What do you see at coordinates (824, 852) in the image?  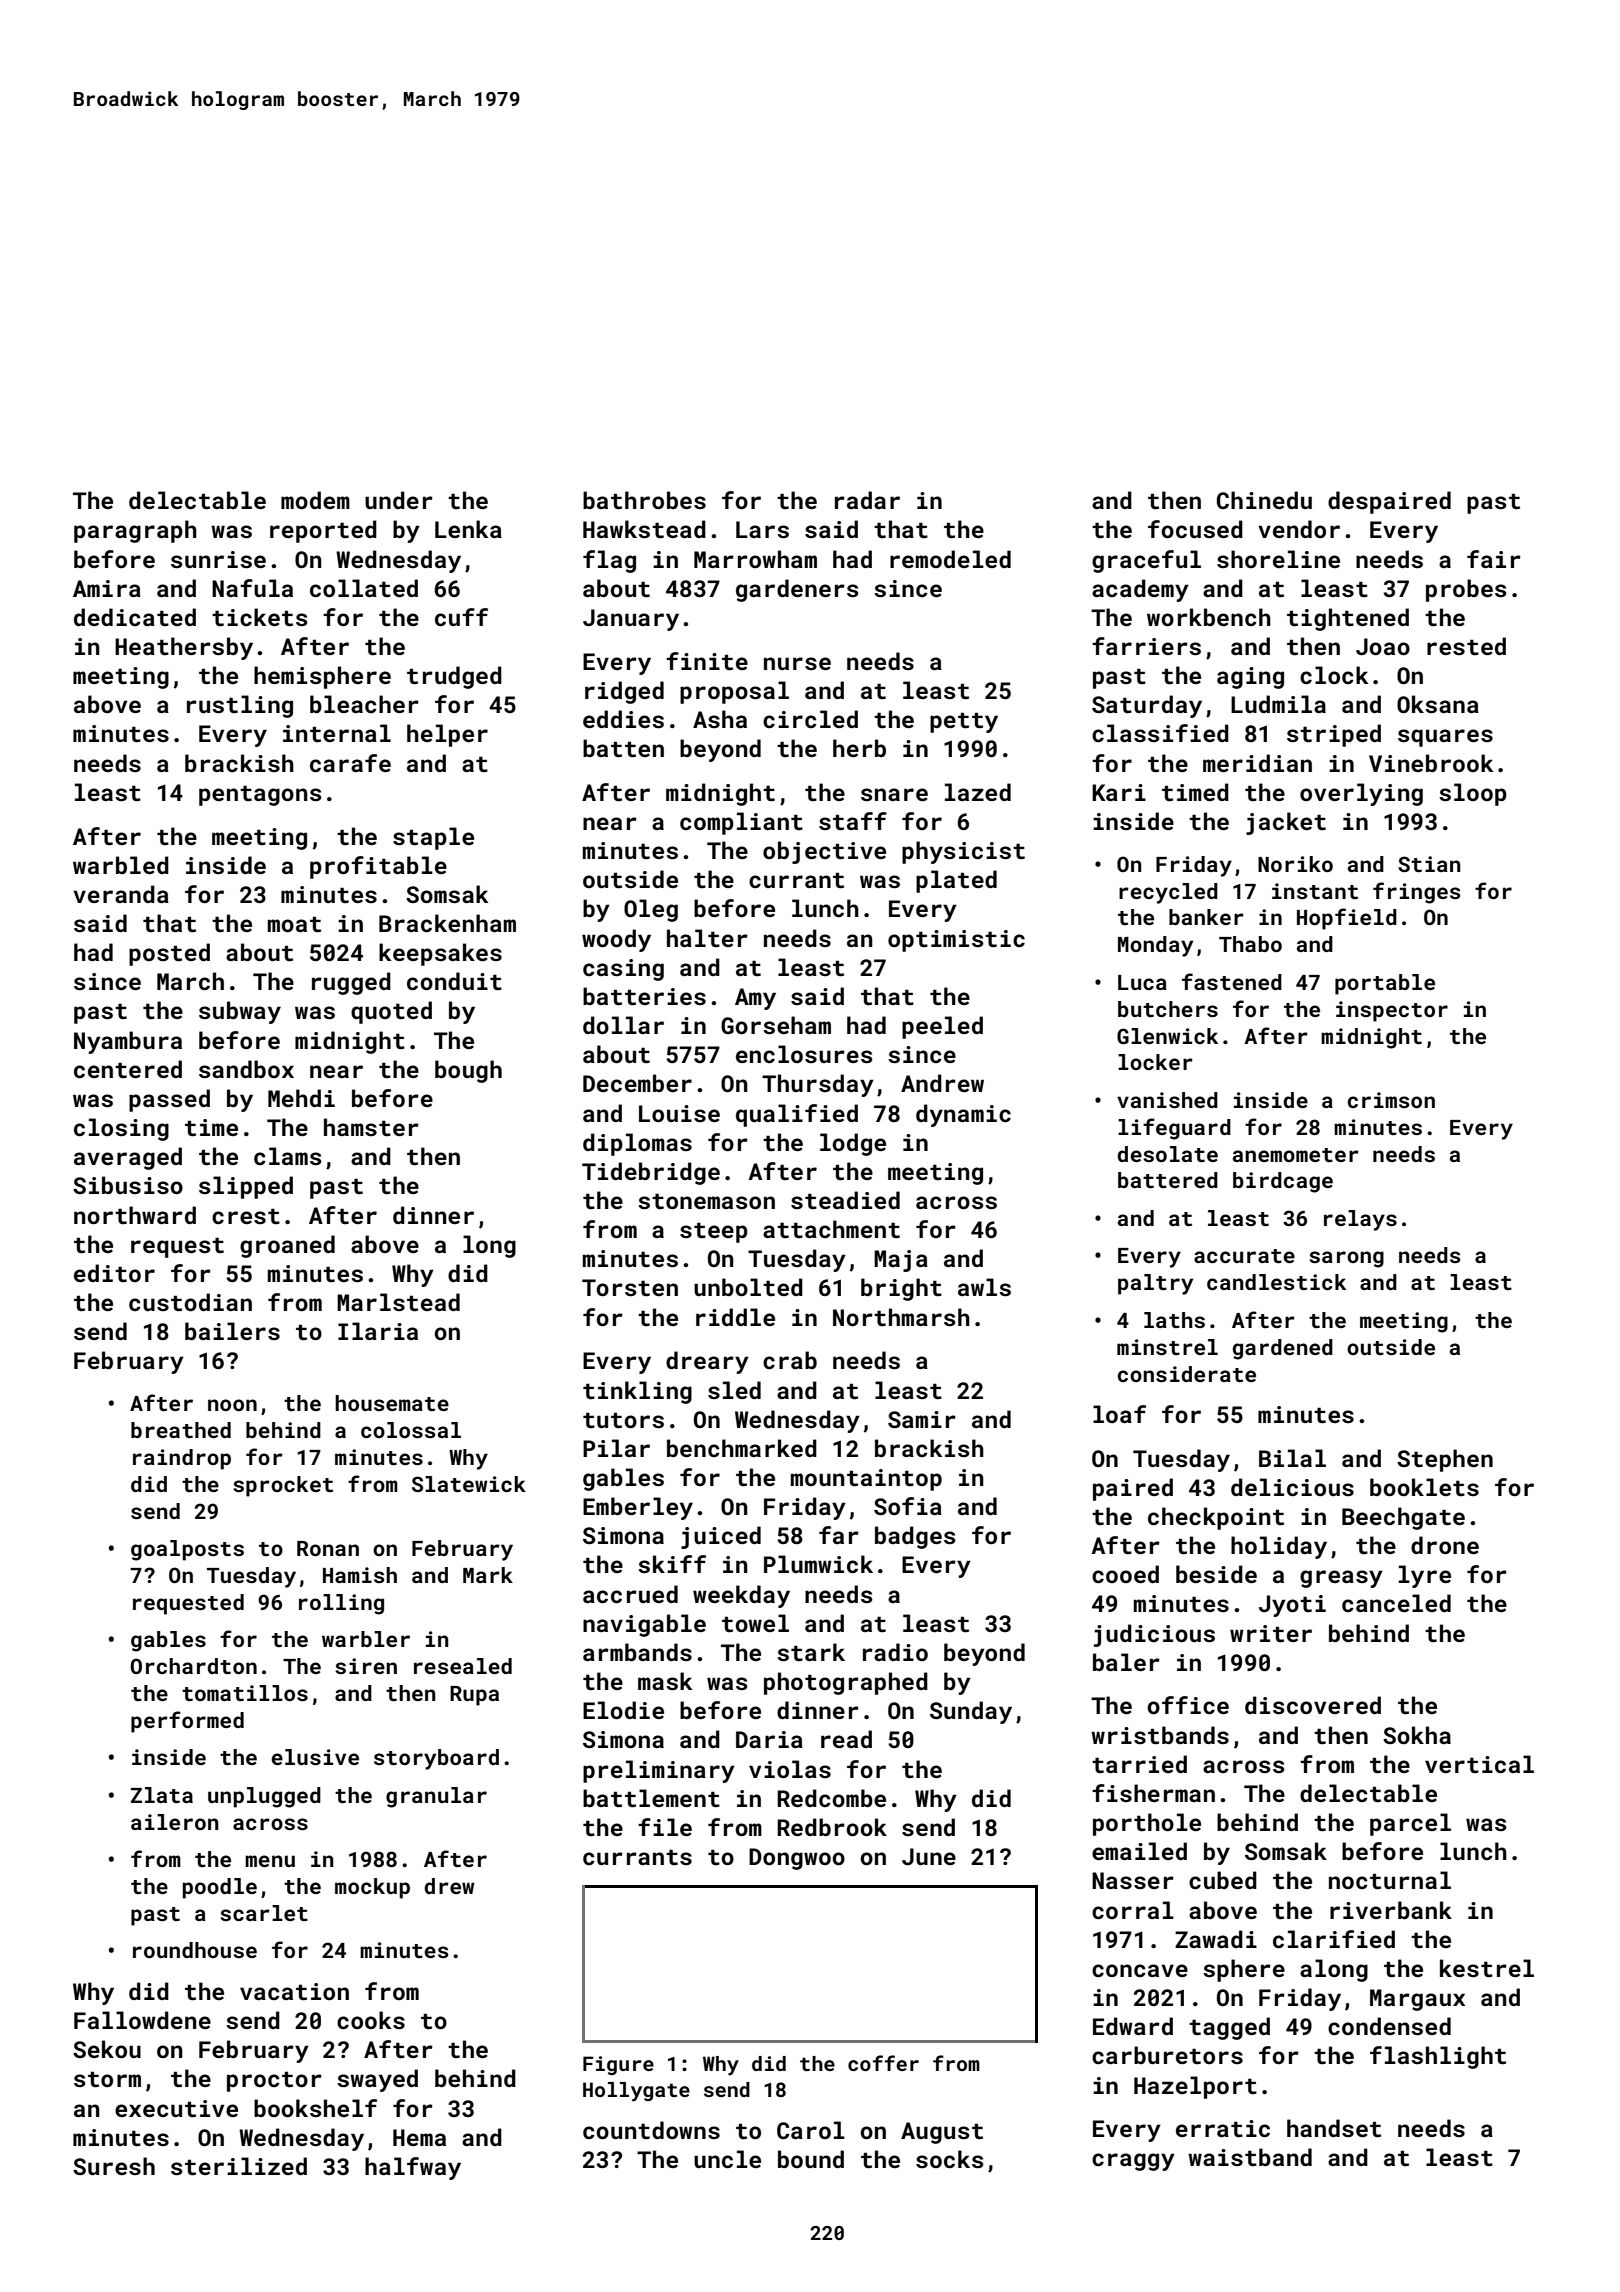 I see `objective` at bounding box center [824, 852].
